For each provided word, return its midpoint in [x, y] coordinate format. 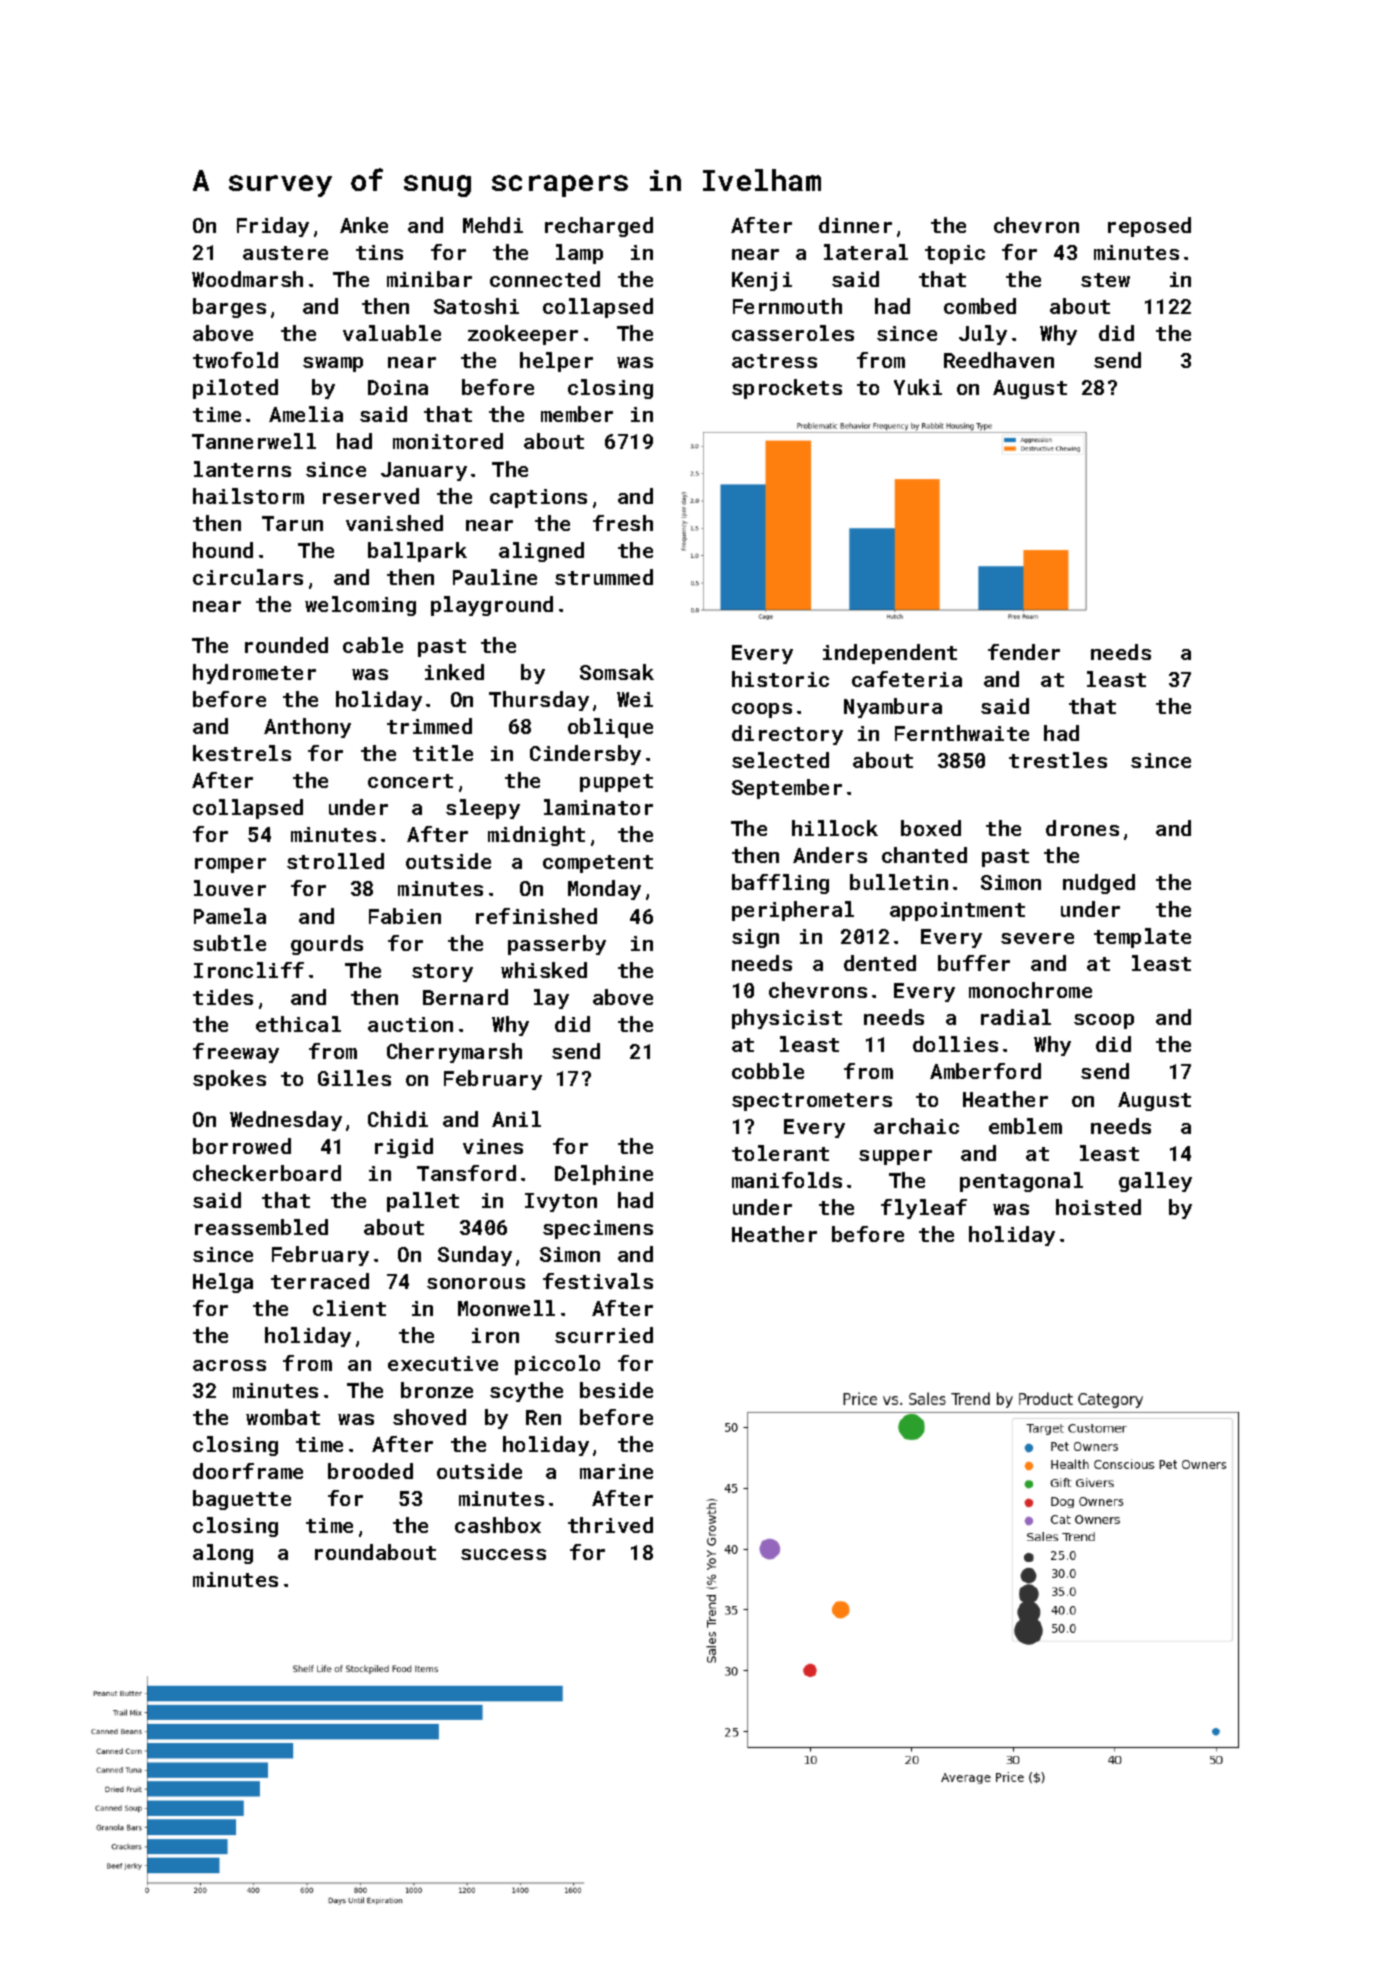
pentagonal [1021, 1182]
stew [1105, 280]
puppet [616, 783]
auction [410, 1024]
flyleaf [924, 1209]
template [1142, 938]
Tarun [292, 523]
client [349, 1308]
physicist [787, 1019]
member [577, 414]
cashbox [498, 1525]
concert [410, 781]
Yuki [918, 387]
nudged [1099, 884]
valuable [392, 333]
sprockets [787, 389]
